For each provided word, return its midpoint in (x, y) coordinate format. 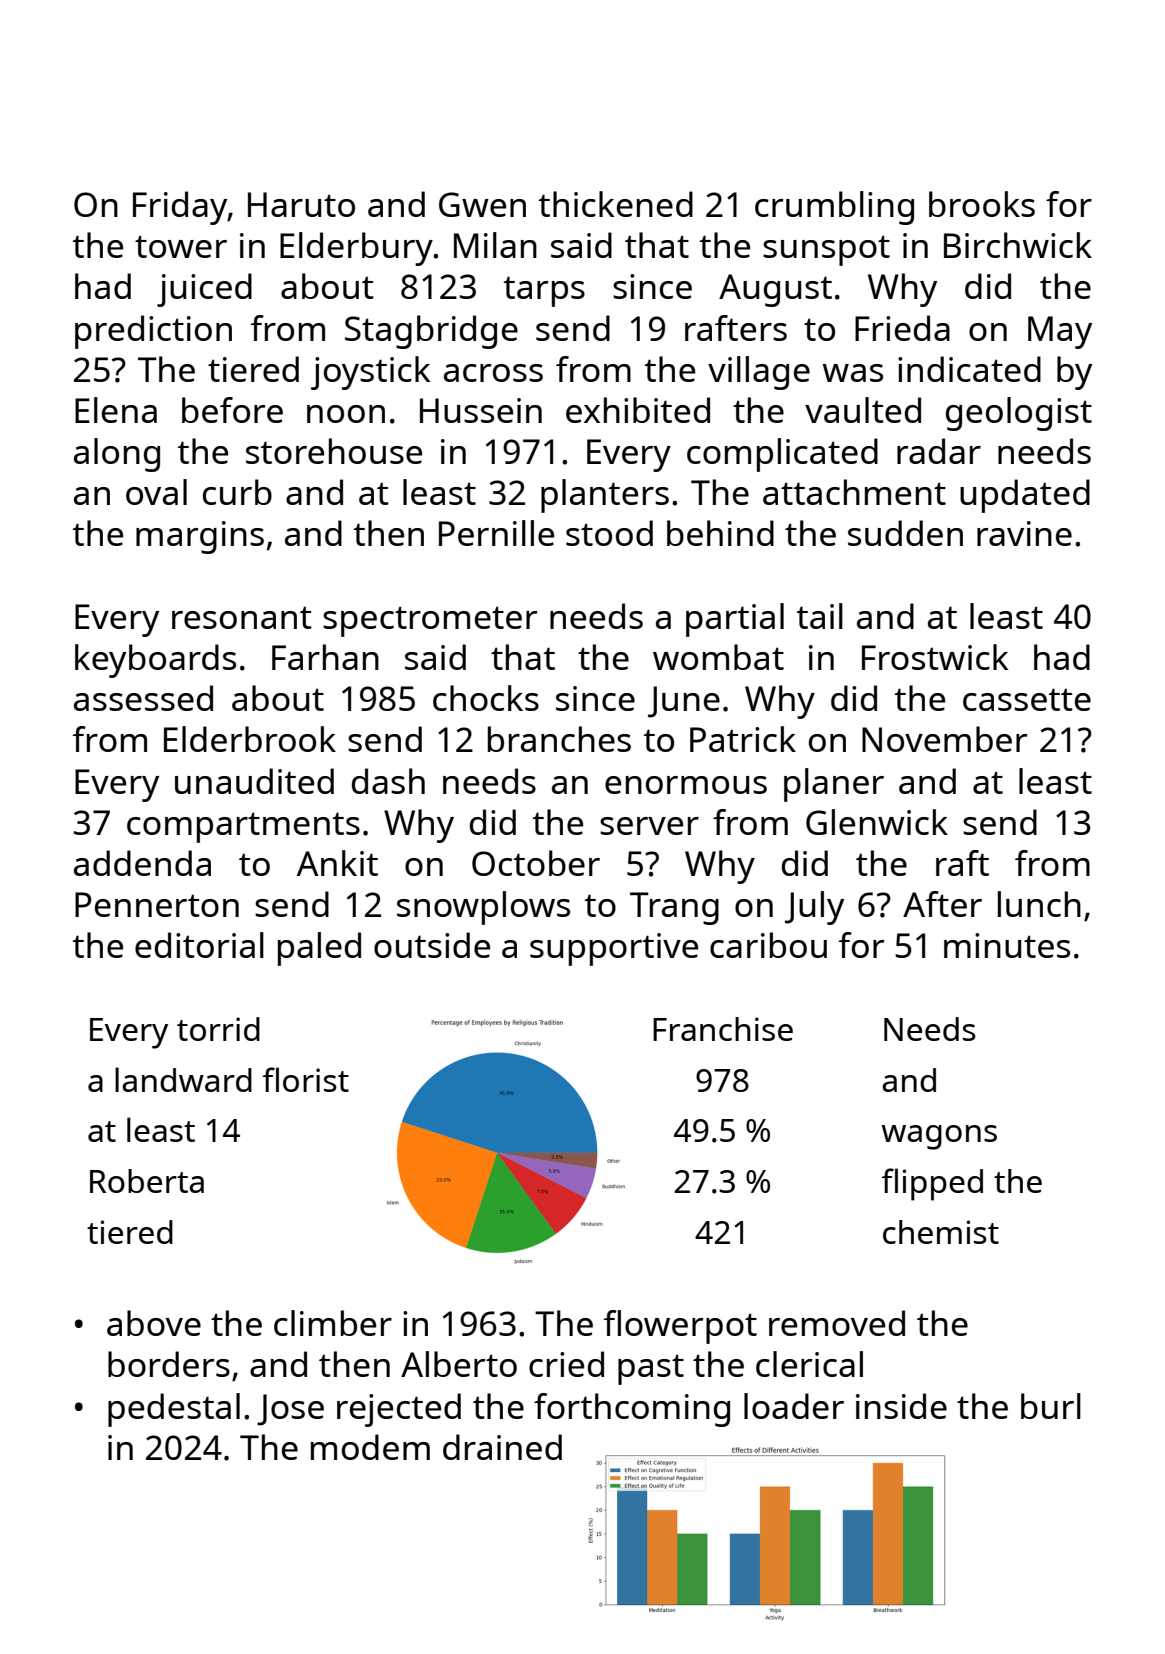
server (649, 826)
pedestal (174, 1410)
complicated (782, 455)
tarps (544, 291)
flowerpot (680, 1327)
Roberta (147, 1181)
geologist (1019, 414)
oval (156, 492)
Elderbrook (250, 739)
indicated (969, 369)
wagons (939, 1137)
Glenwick (877, 822)
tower (181, 246)
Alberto (459, 1364)
